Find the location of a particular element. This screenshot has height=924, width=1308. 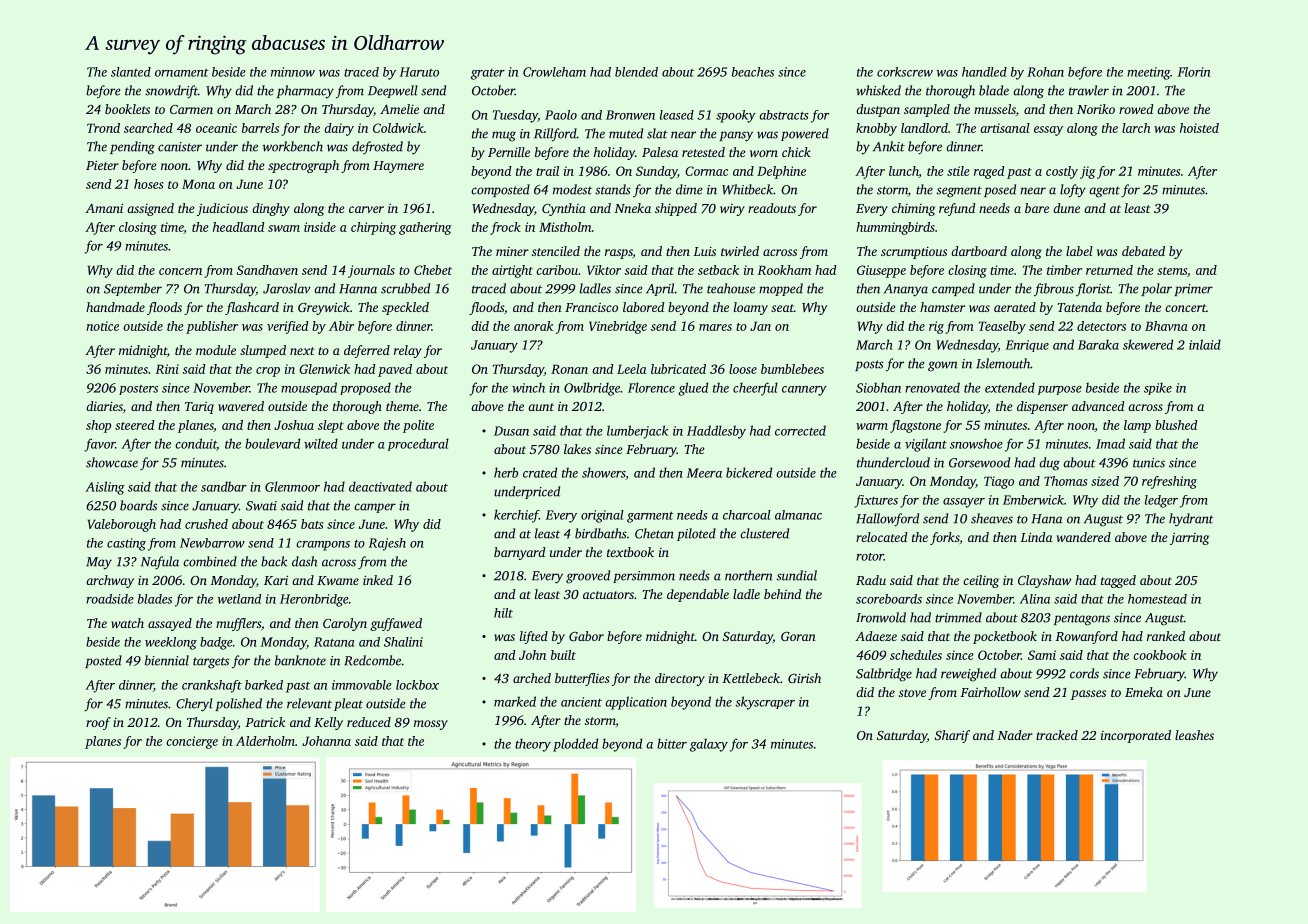

wavered is located at coordinates (241, 406).
